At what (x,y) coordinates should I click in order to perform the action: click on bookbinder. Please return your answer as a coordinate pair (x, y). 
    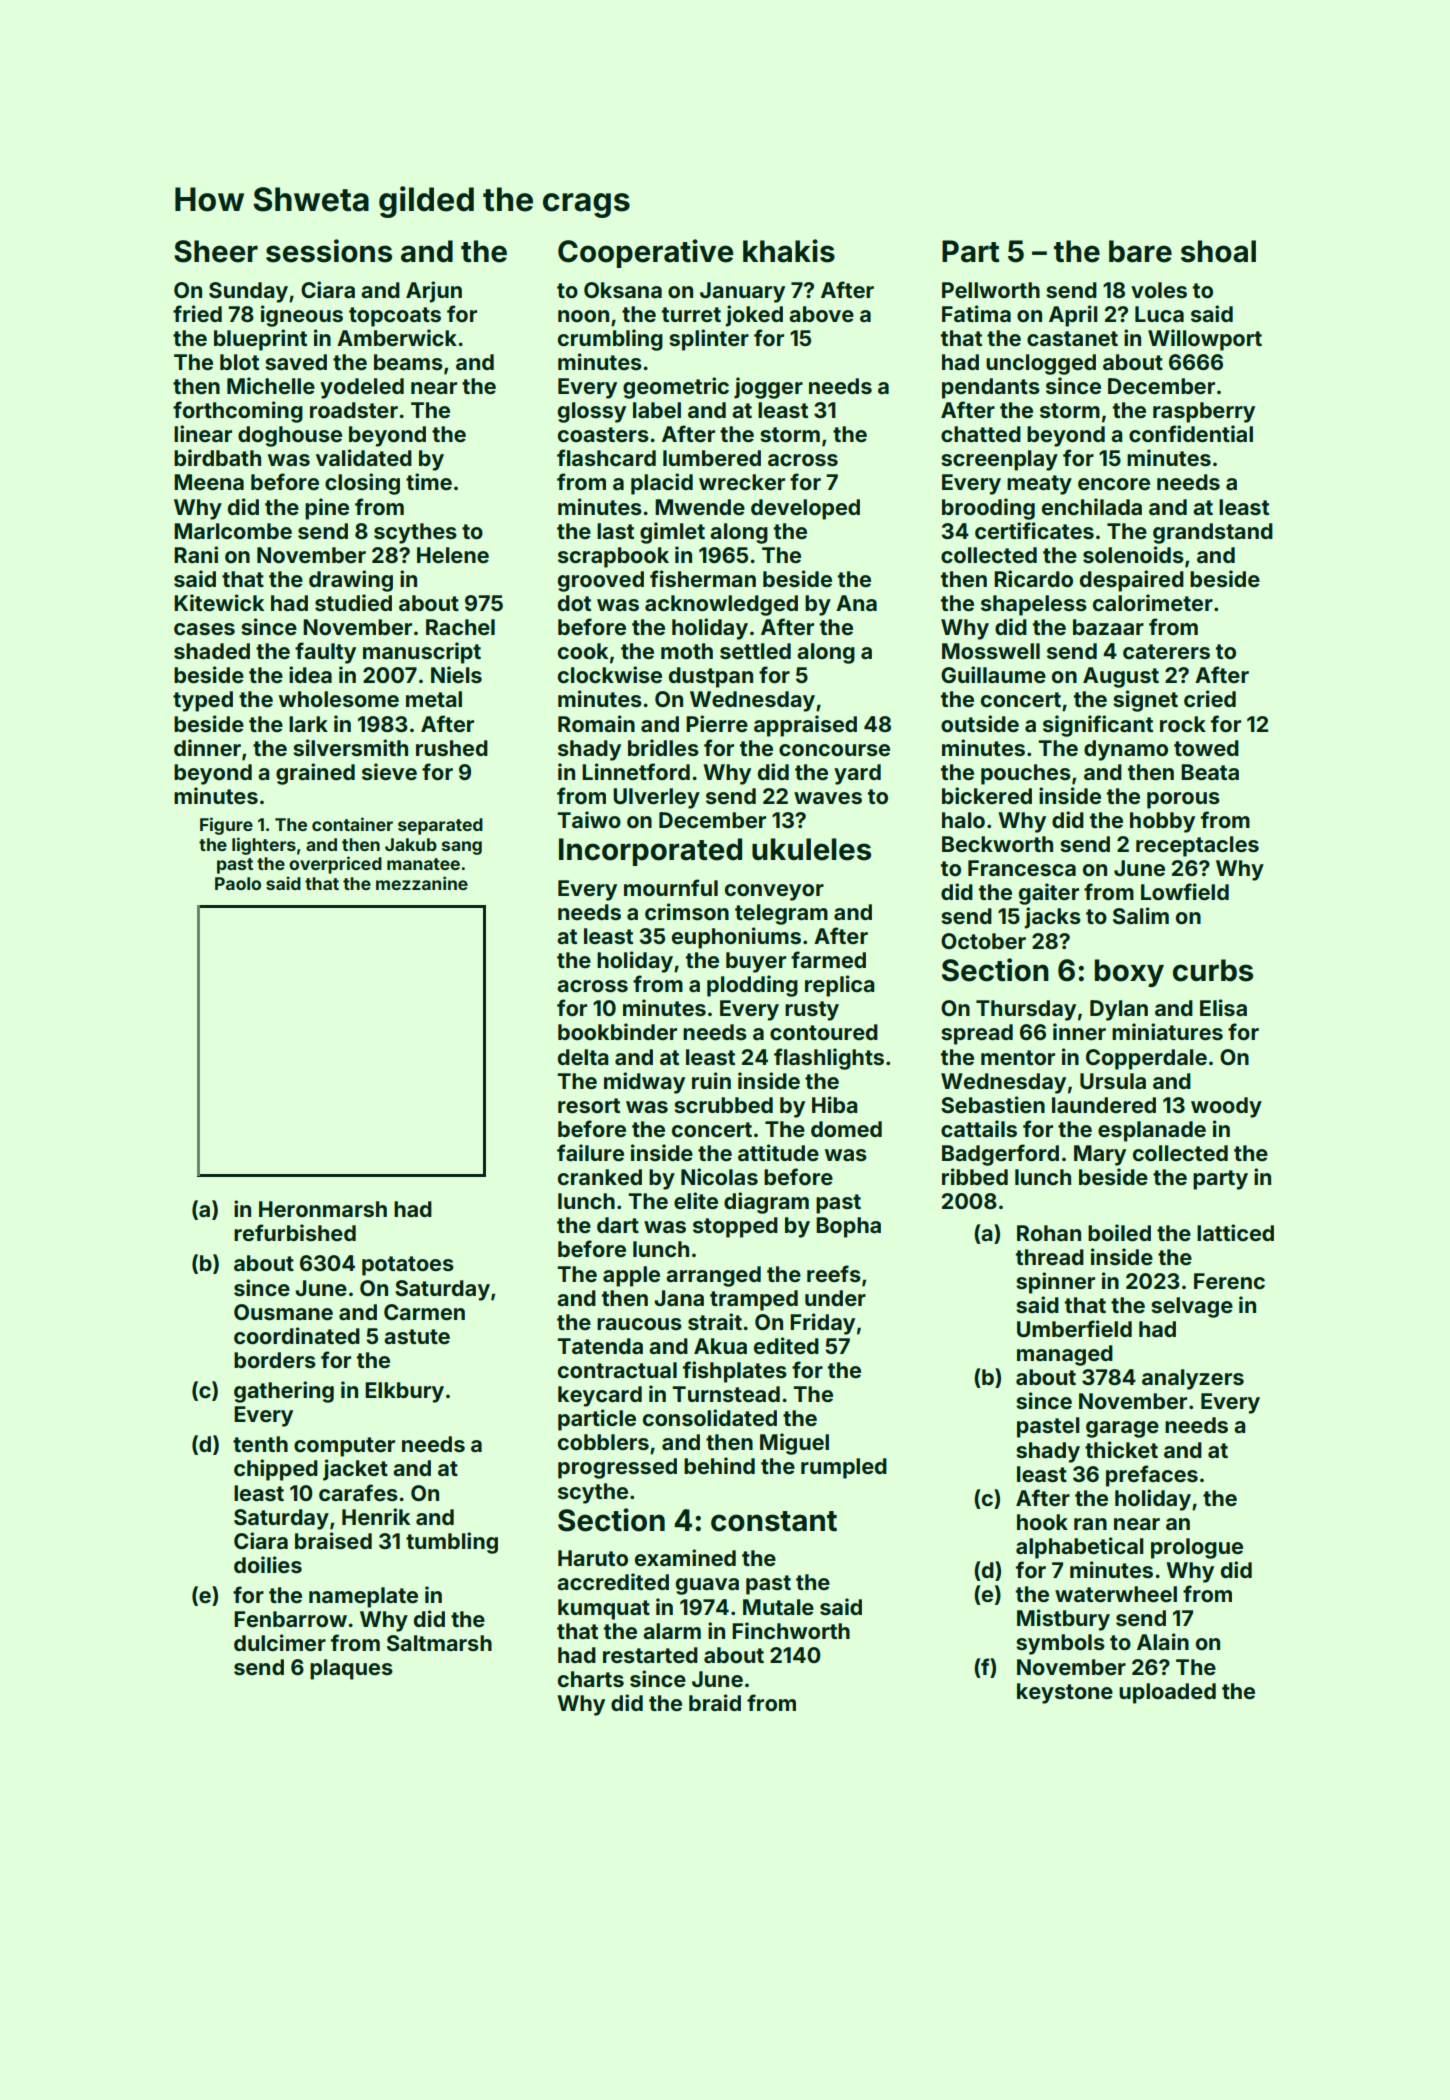
    Looking at the image, I should click on (617, 1031).
